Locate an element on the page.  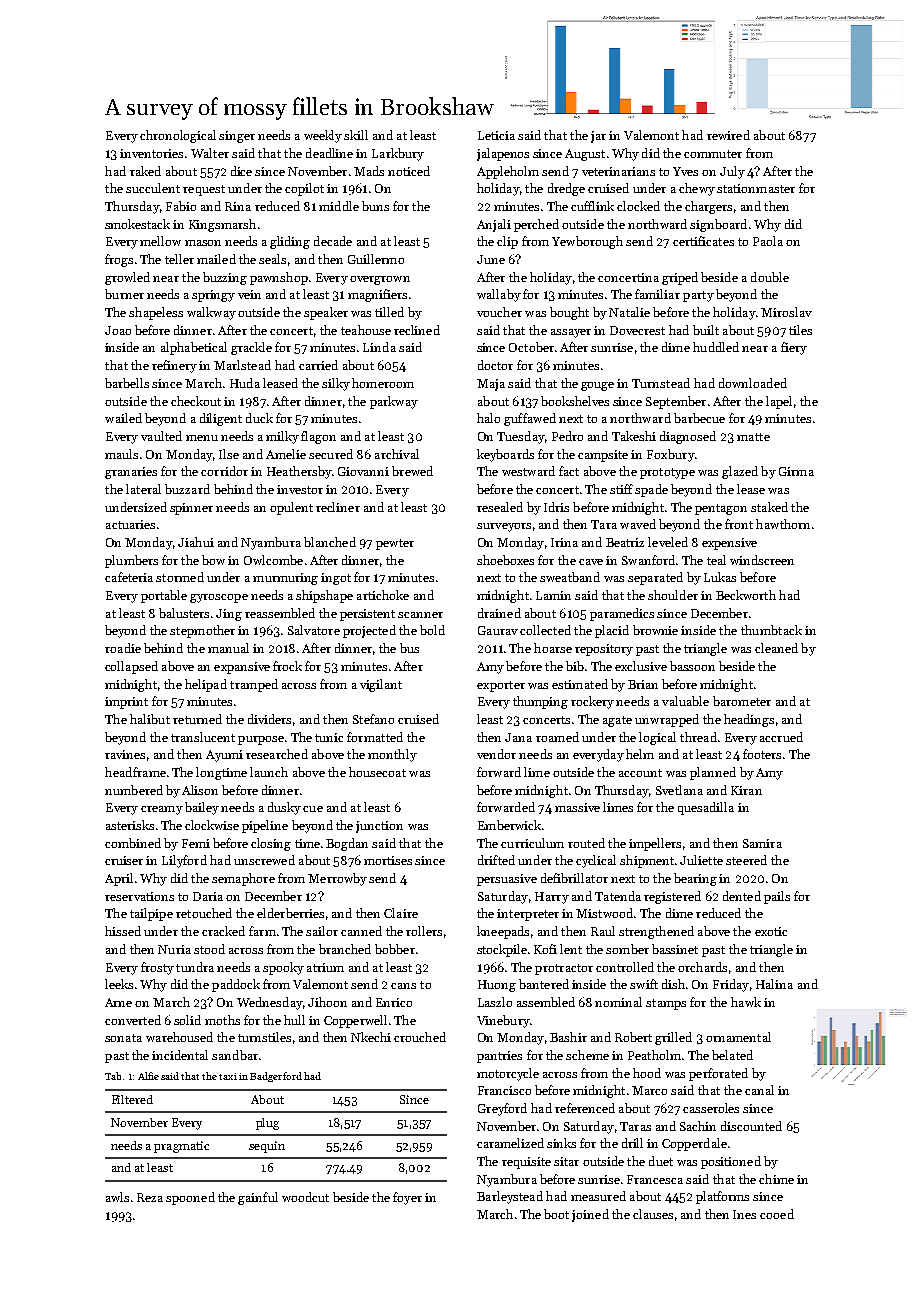
duck is located at coordinates (259, 418).
